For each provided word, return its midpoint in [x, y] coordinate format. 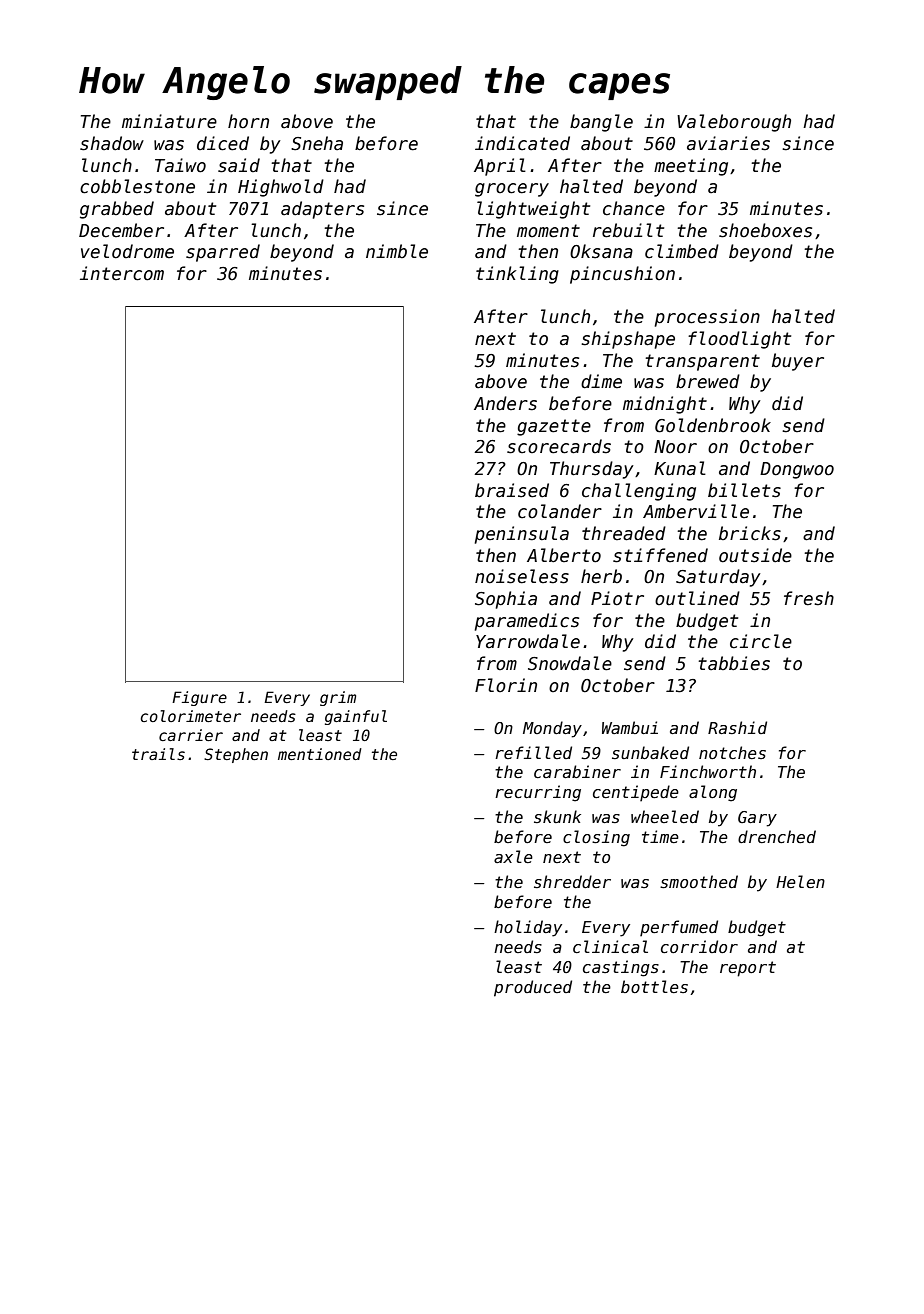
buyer [798, 362]
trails [158, 754]
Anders [505, 403]
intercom [122, 273]
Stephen [236, 755]
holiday [528, 928]
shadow [112, 143]
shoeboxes [765, 230]
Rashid [737, 727]
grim [338, 698]
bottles [654, 986]
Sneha [317, 143]
